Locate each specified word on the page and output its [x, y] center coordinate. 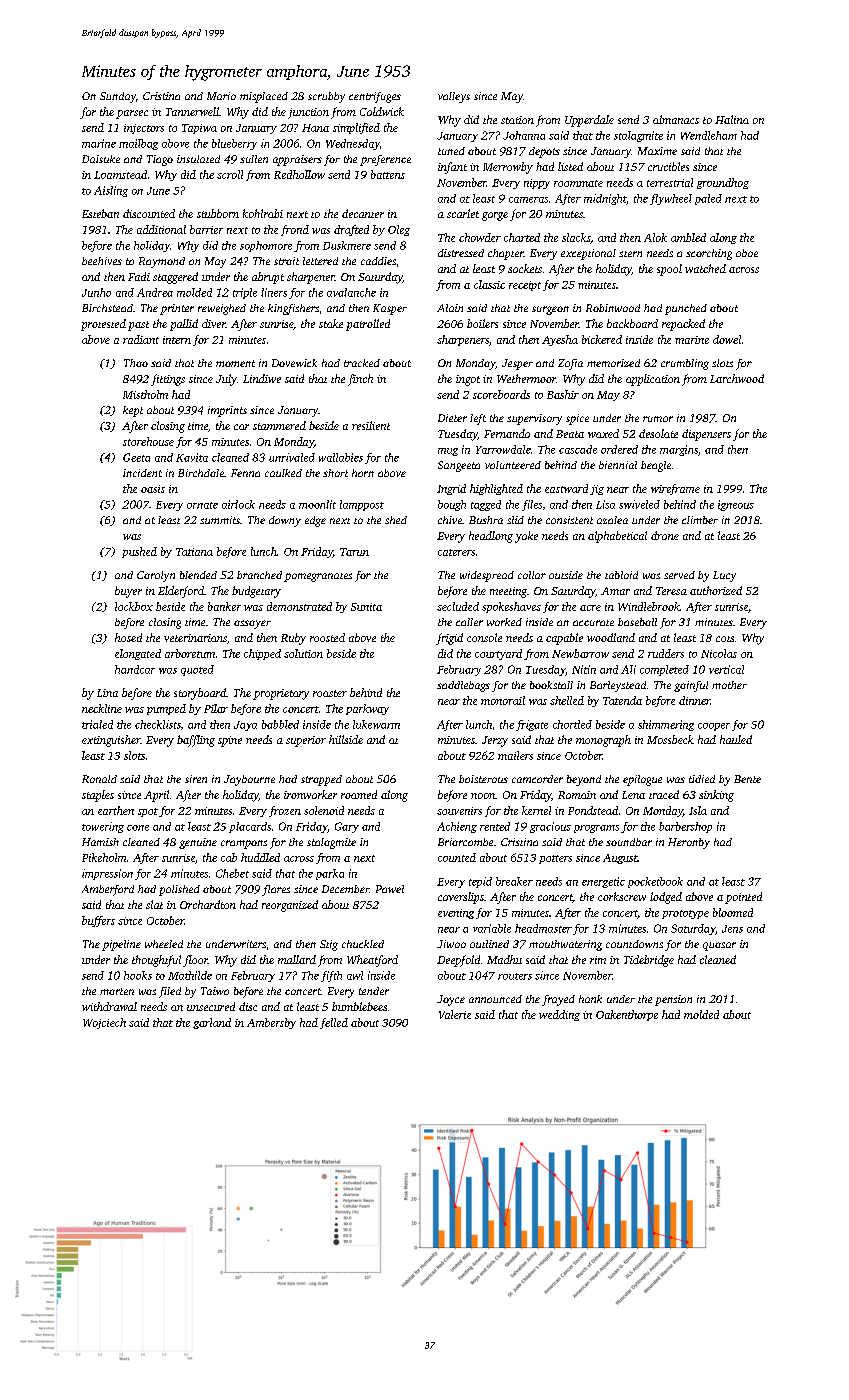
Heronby [689, 843]
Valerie [455, 1014]
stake [331, 323]
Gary [347, 827]
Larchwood [737, 378]
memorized [613, 363]
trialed [97, 724]
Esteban [100, 213]
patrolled [368, 325]
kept [133, 411]
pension [673, 1000]
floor [195, 961]
